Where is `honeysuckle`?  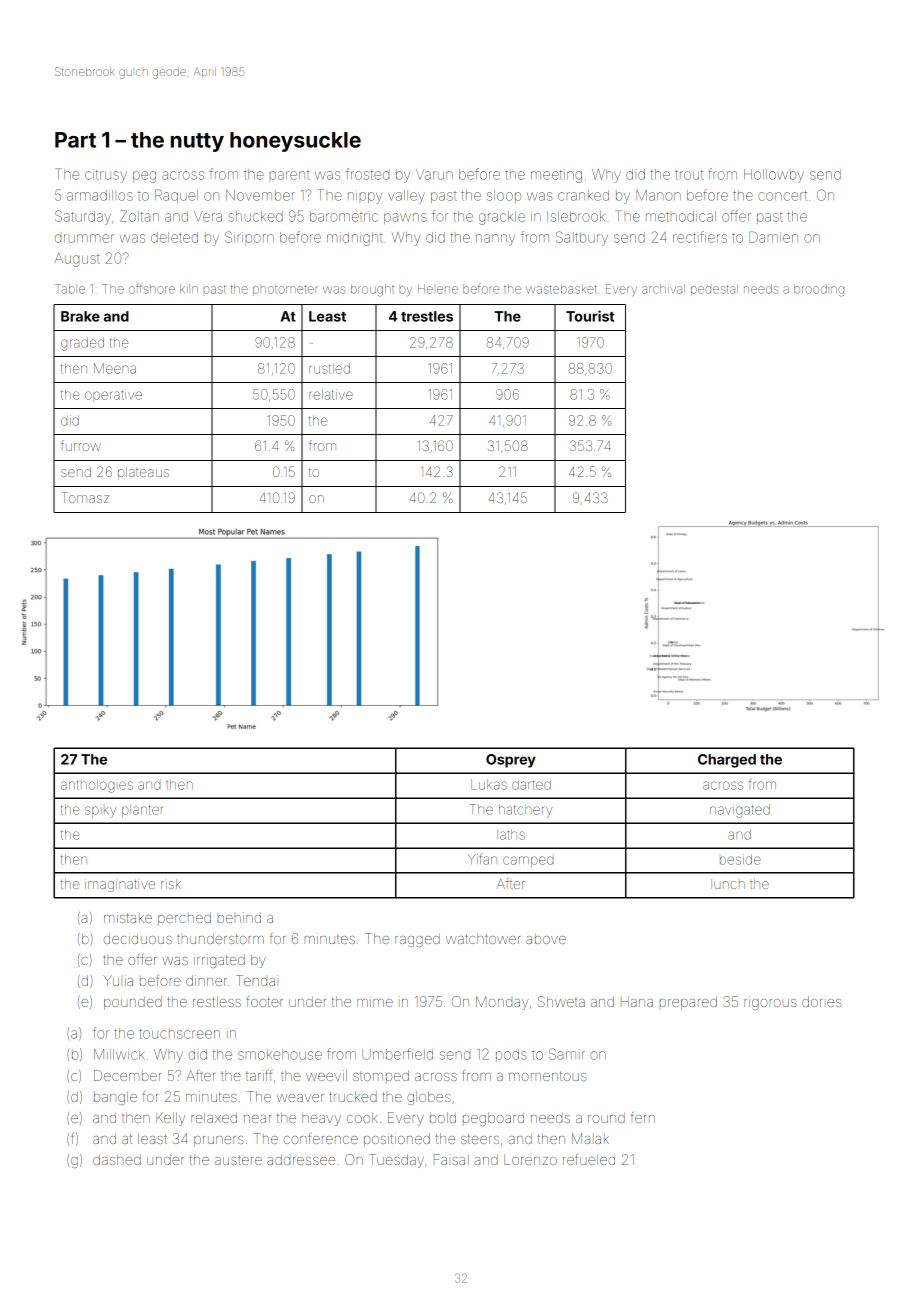 honeysuckle is located at coordinates (295, 142).
